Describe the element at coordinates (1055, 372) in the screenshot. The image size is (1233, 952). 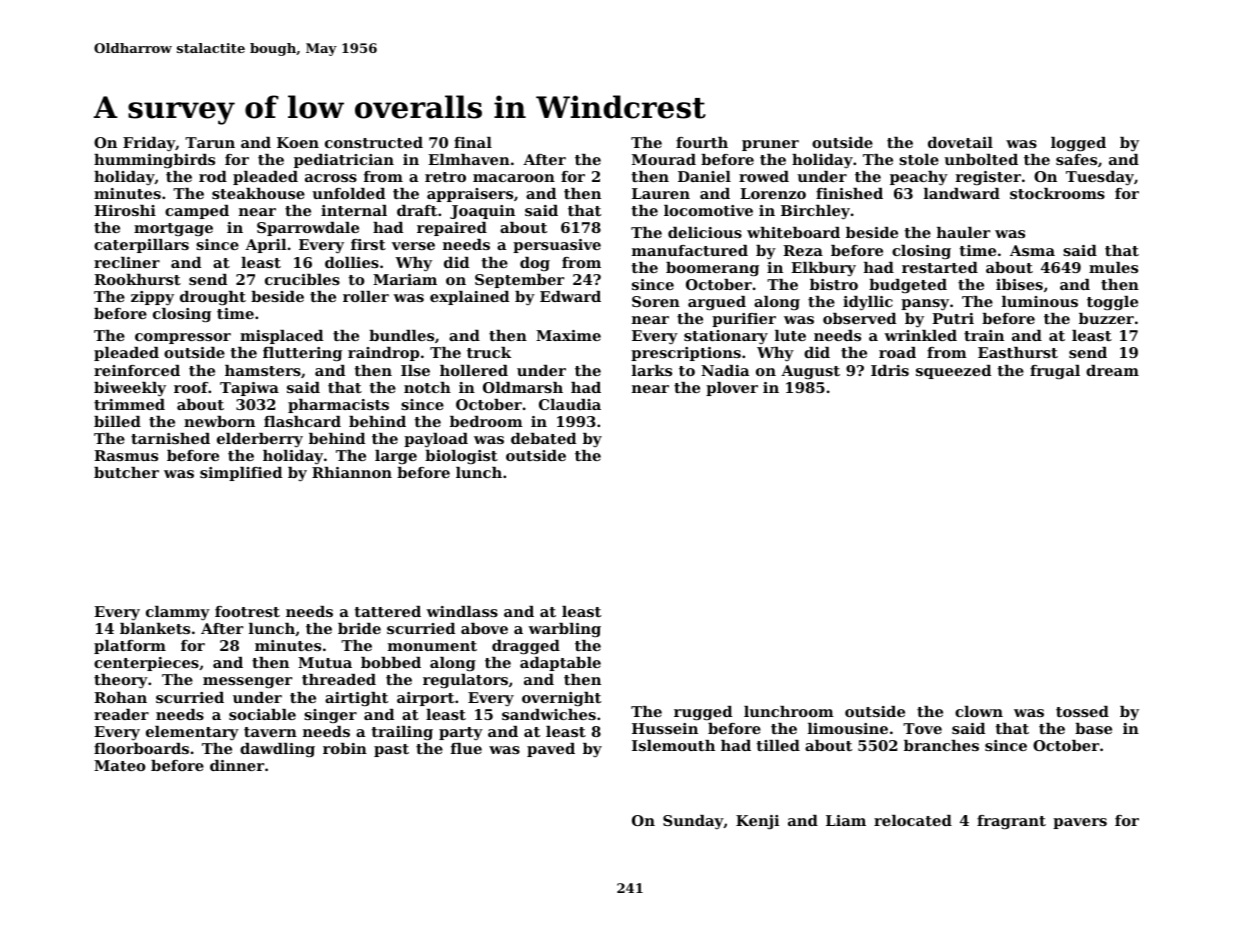
I see `frugal` at that location.
